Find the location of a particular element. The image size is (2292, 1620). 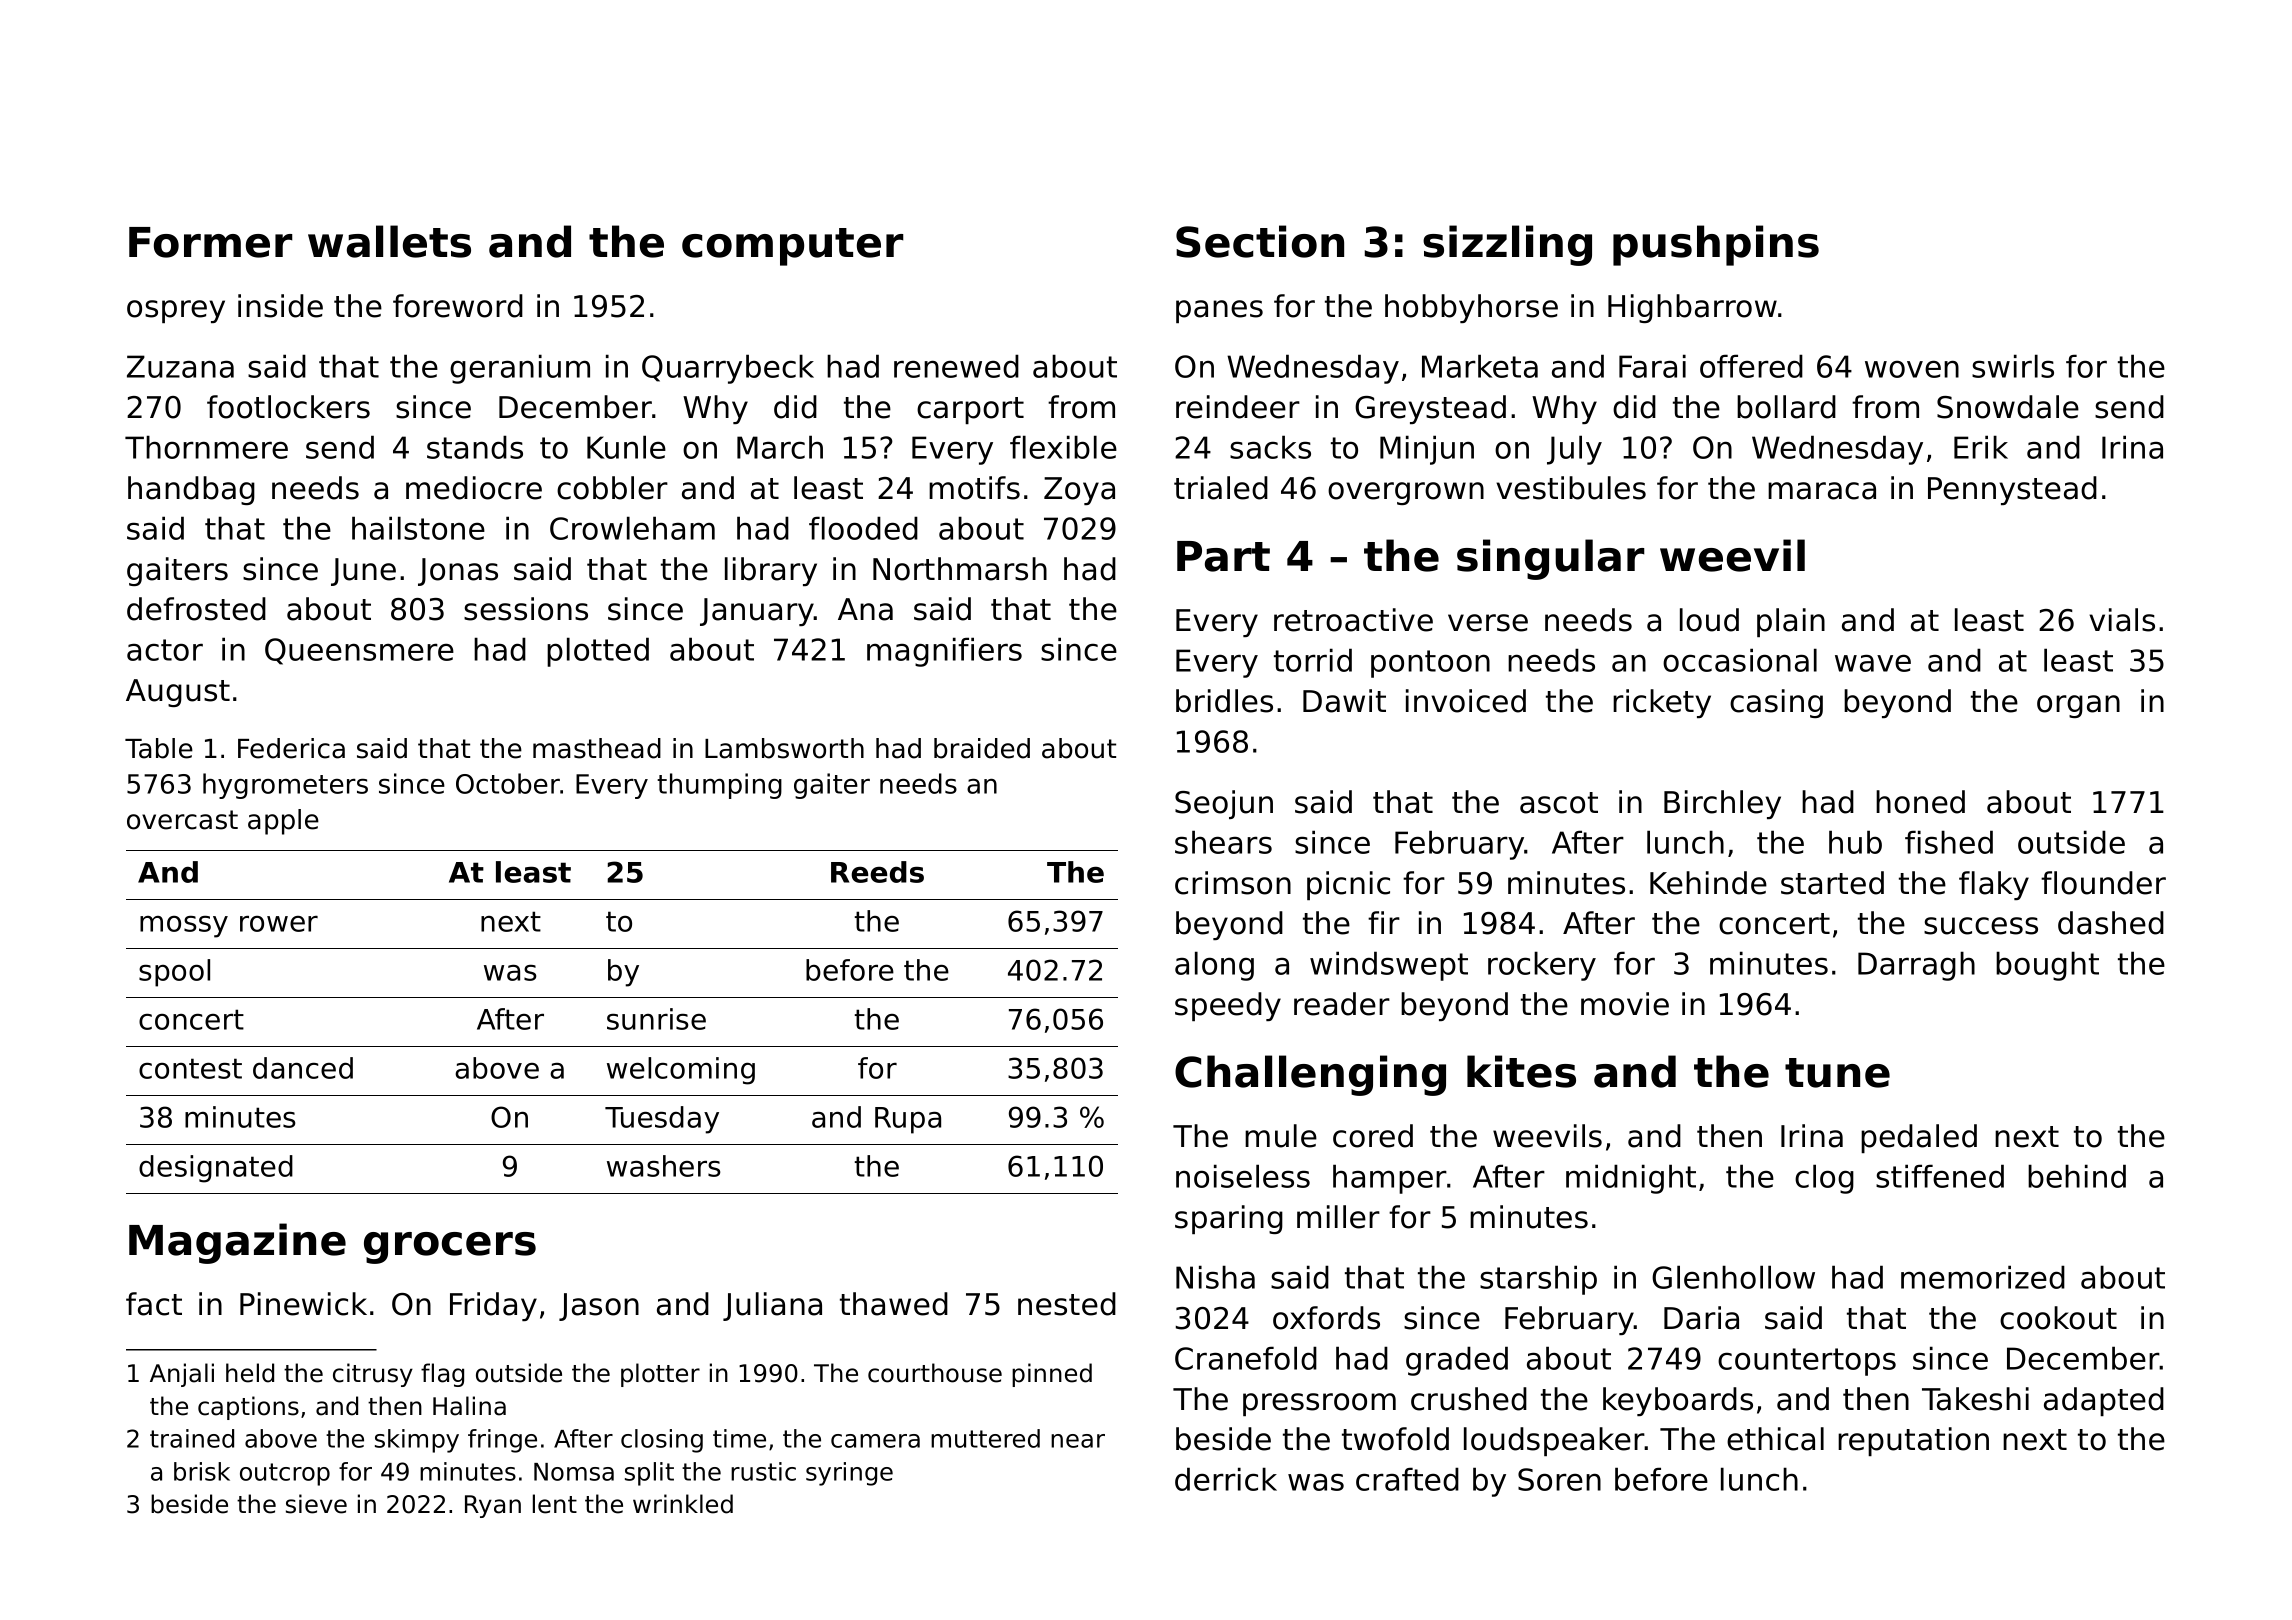

danced is located at coordinates (303, 1068).
